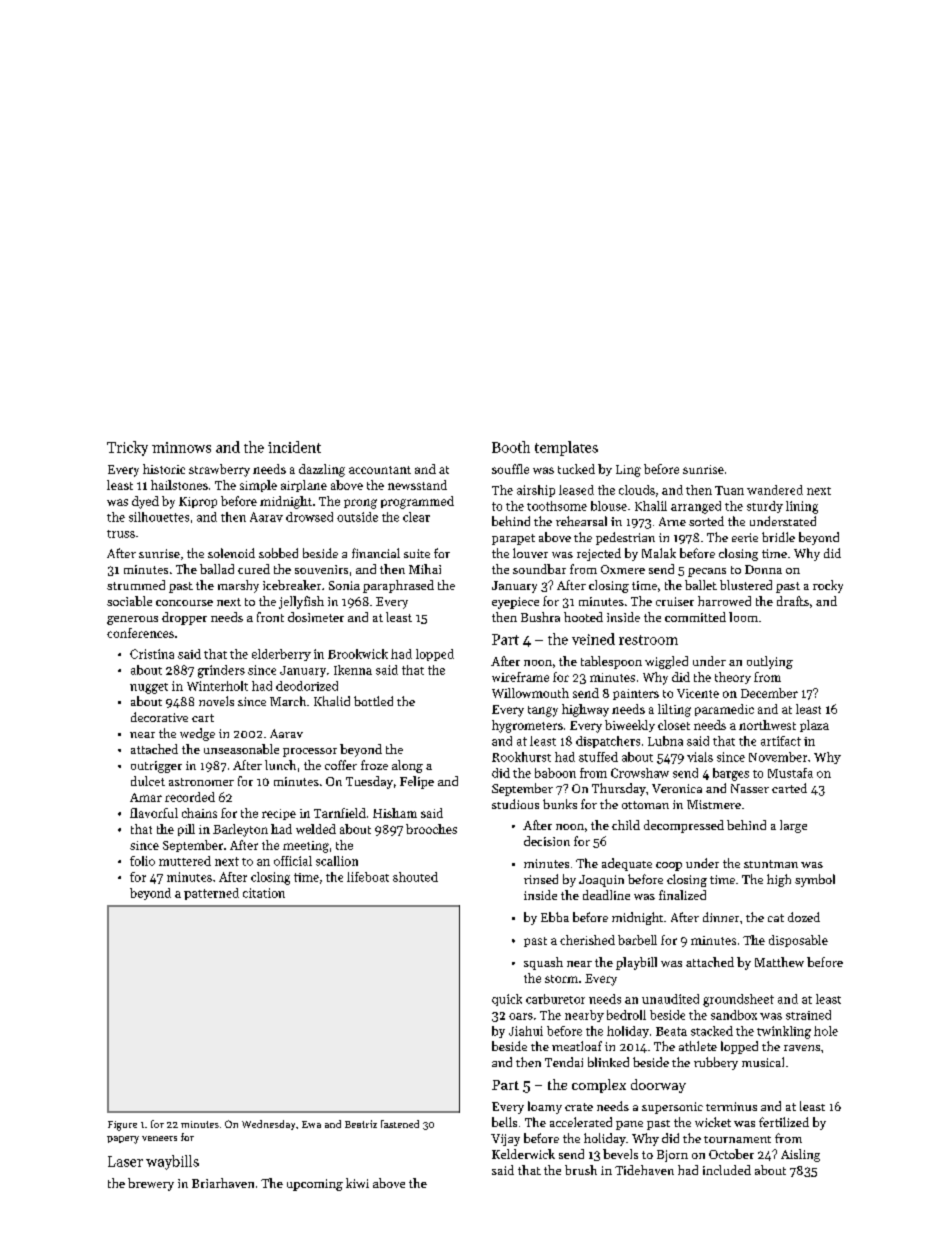 Image resolution: width=952 pixels, height=1233 pixels. I want to click on souffle, so click(510, 469).
